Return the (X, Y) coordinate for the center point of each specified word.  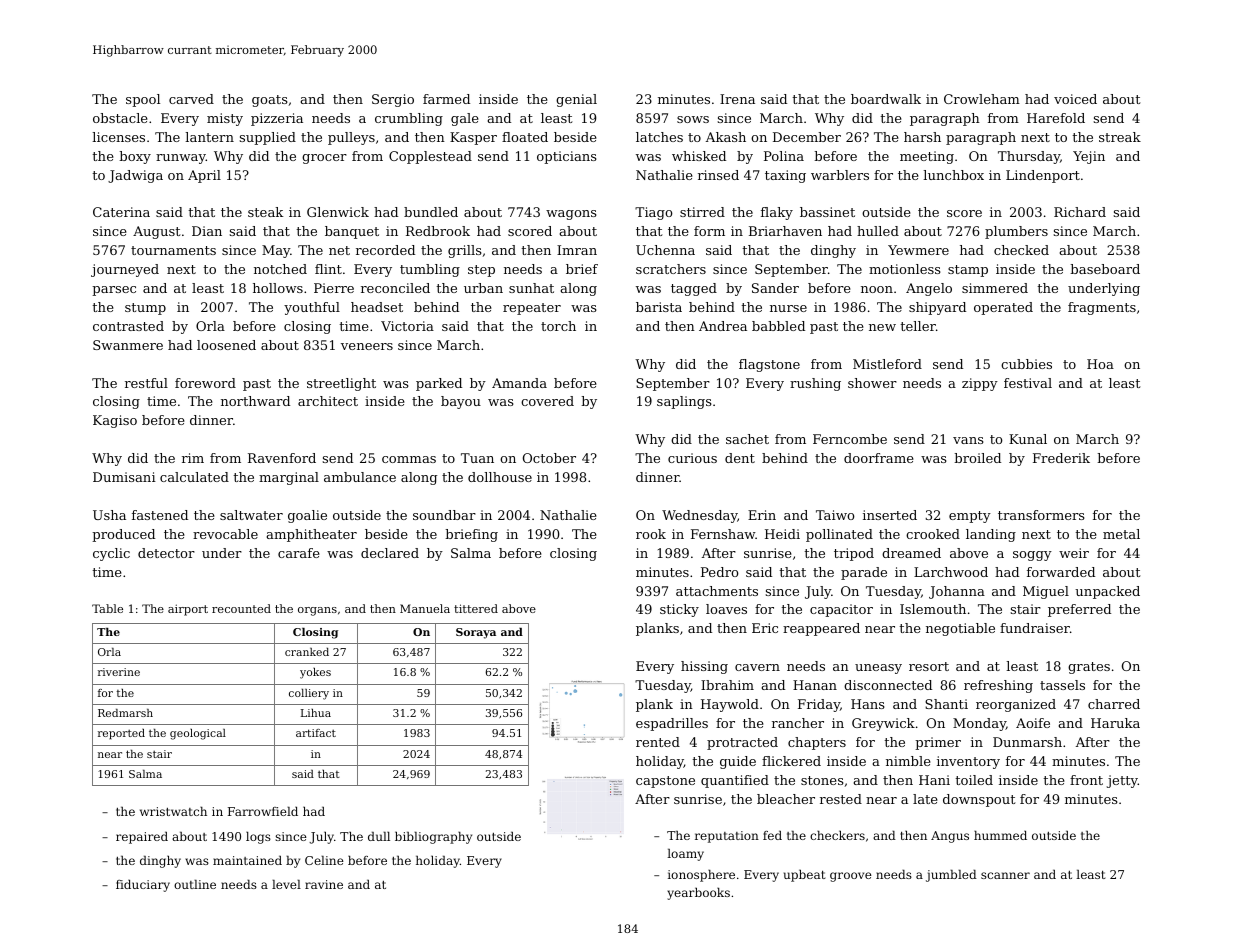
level (286, 884)
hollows (278, 288)
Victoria (407, 326)
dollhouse (500, 477)
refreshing (998, 686)
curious (692, 458)
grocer (324, 159)
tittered (476, 608)
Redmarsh (125, 713)
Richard (1080, 212)
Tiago (654, 213)
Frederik (1061, 458)
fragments (1102, 308)
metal (1121, 534)
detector (166, 553)
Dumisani (124, 477)
